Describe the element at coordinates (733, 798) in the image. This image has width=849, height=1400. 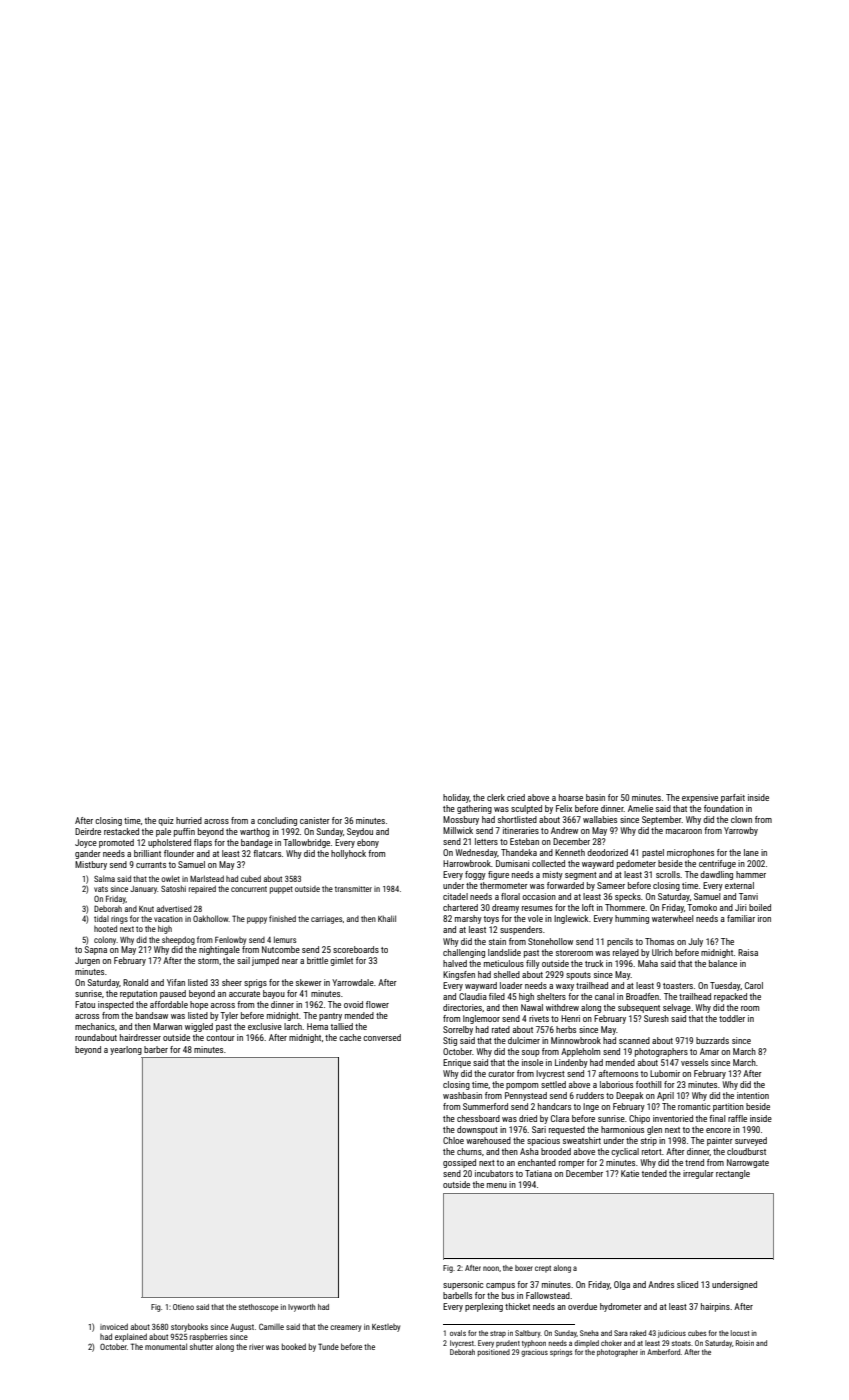
I see `parfait` at that location.
